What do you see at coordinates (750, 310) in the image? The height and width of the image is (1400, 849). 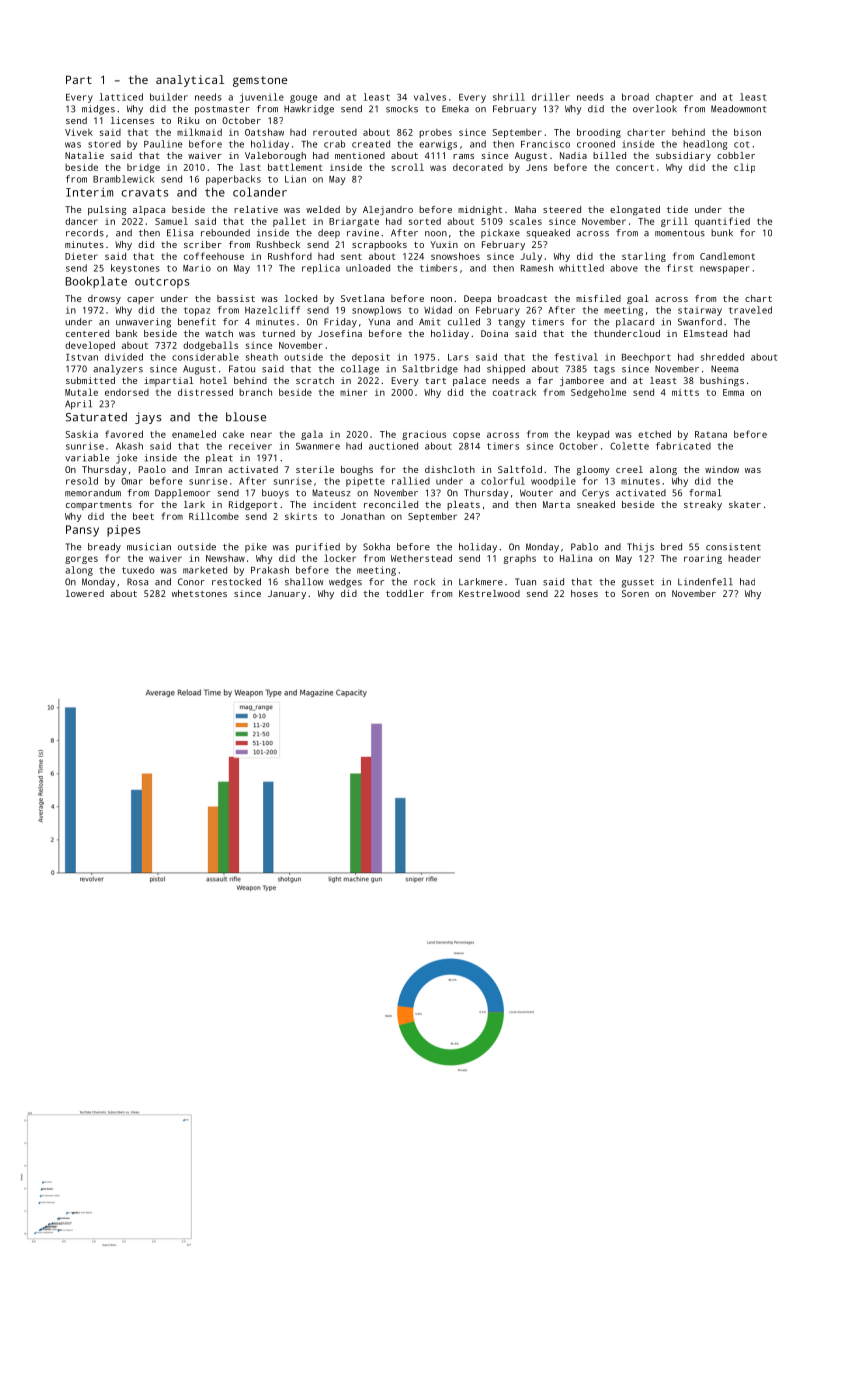 I see `traveled` at bounding box center [750, 310].
